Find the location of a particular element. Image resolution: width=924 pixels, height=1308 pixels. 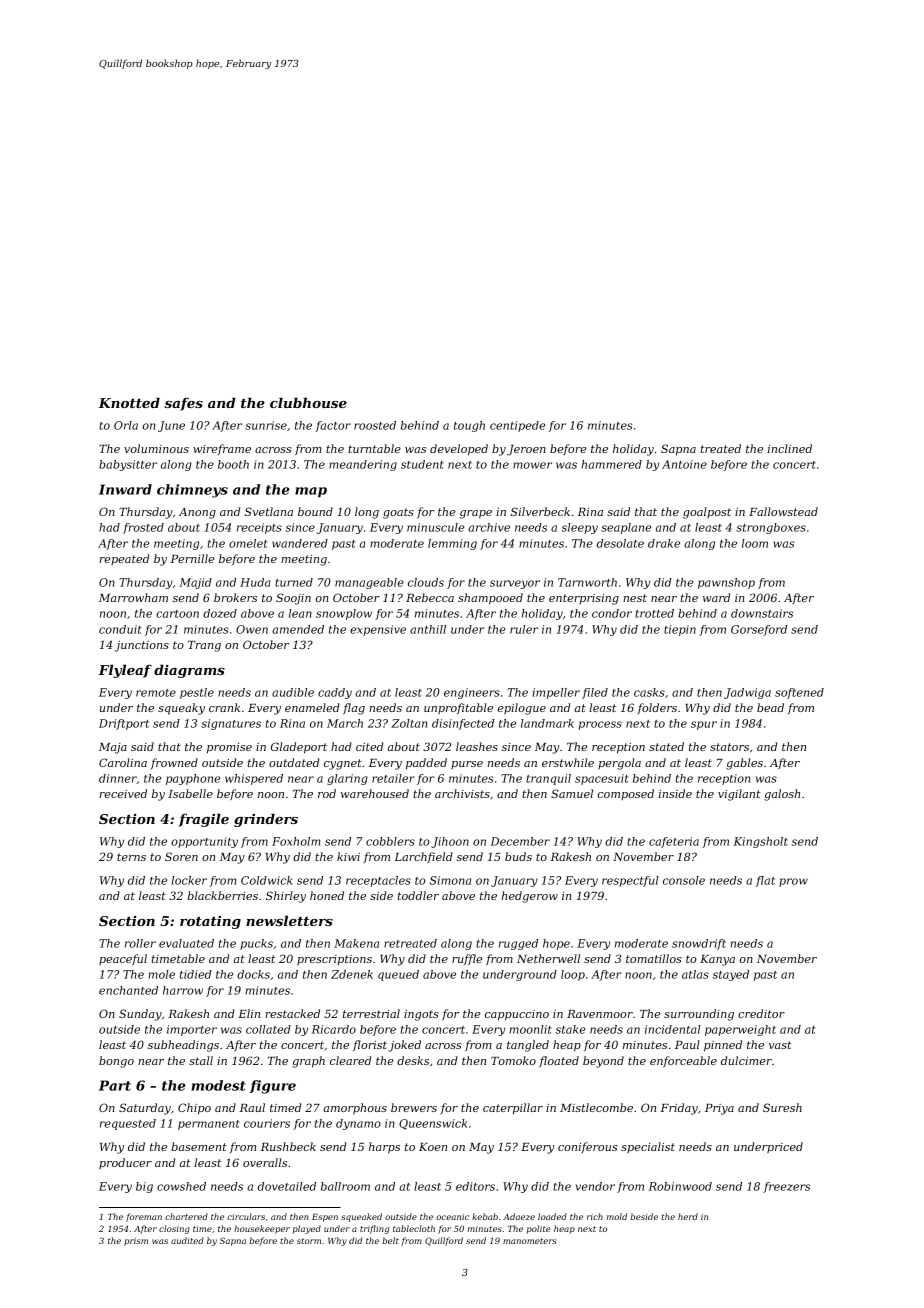

Suresh is located at coordinates (782, 1107).
